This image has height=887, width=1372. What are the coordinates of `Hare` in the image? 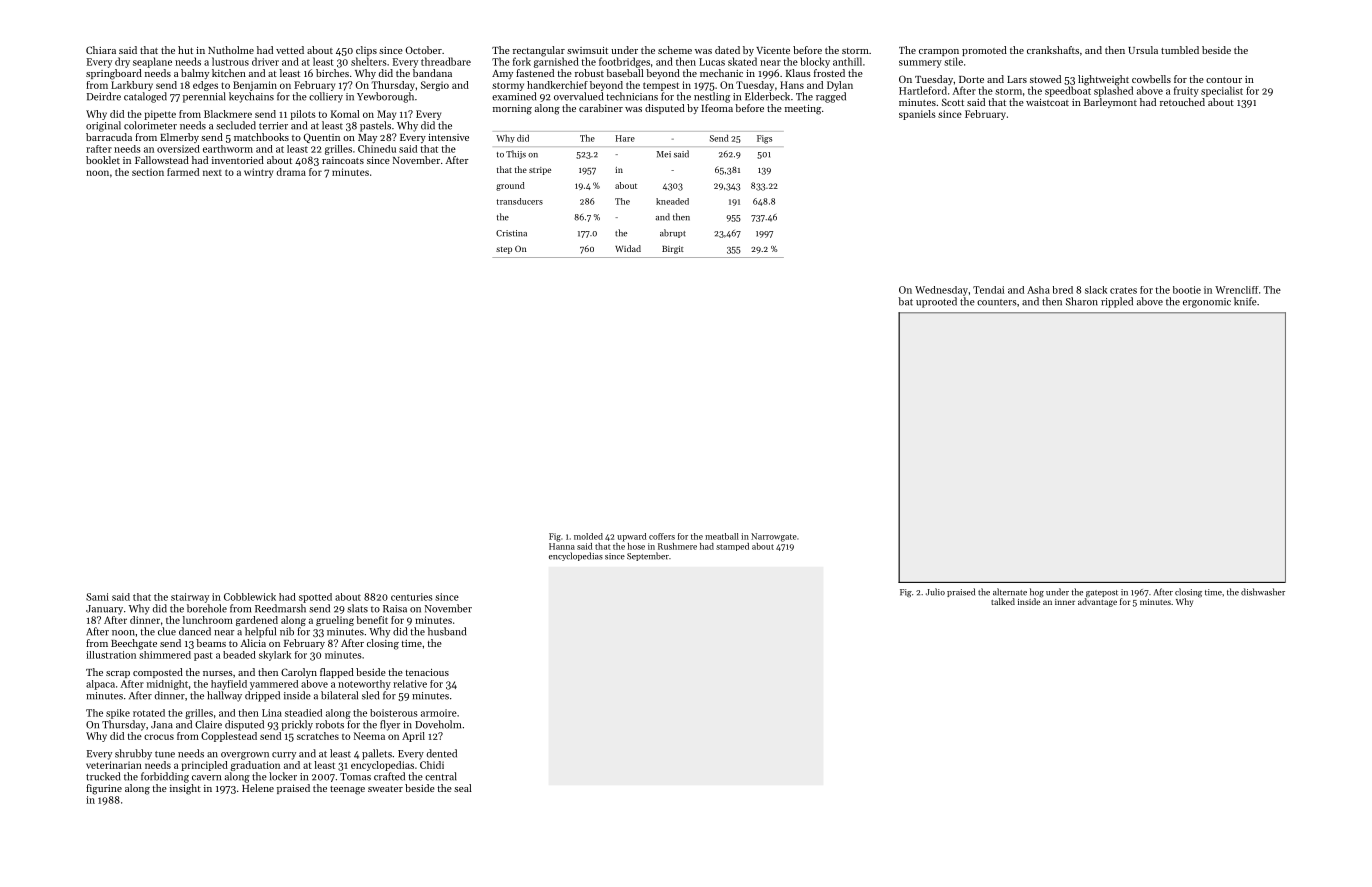 It's located at (625, 138).
